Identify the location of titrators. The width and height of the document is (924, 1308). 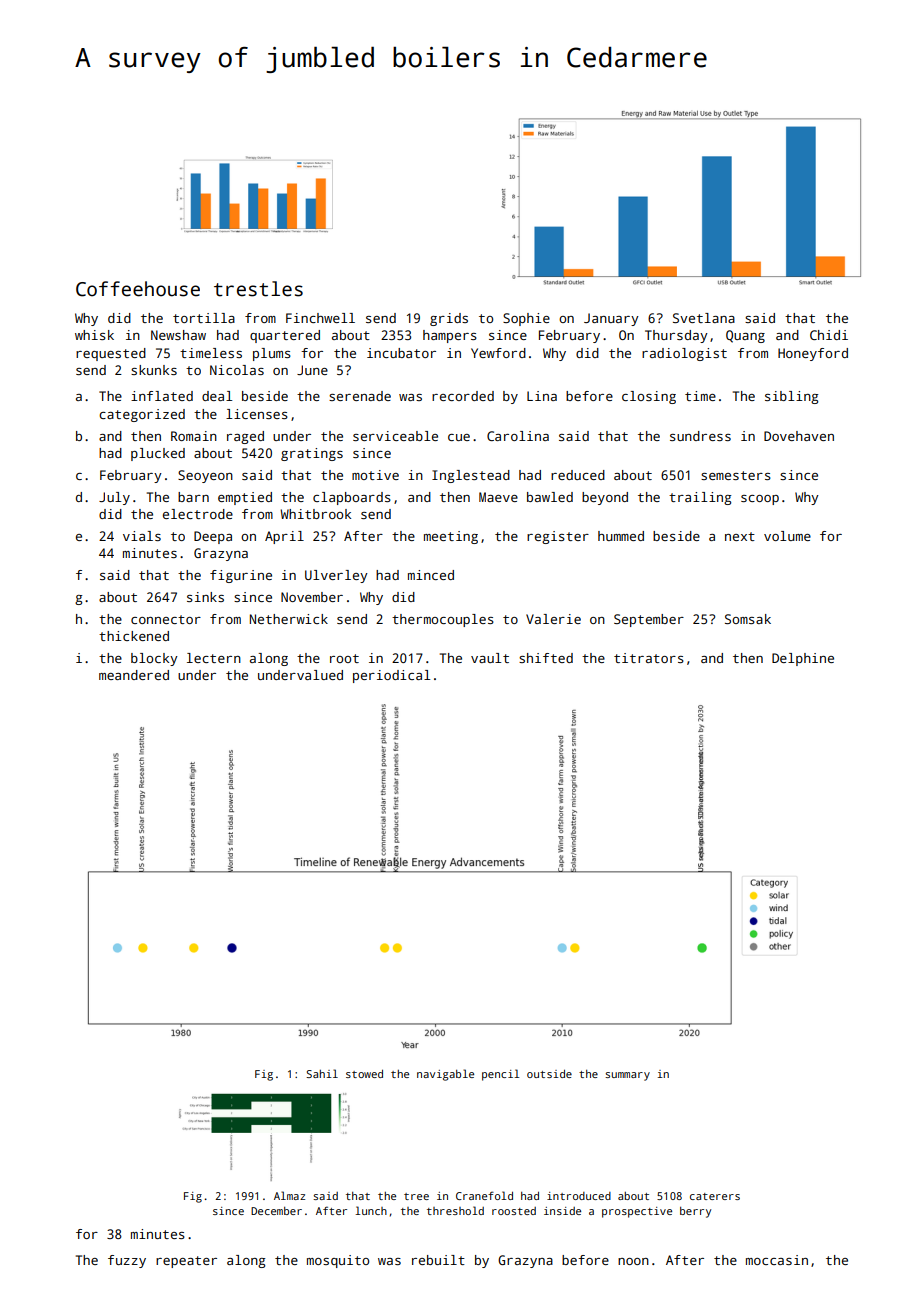
(649, 658).
